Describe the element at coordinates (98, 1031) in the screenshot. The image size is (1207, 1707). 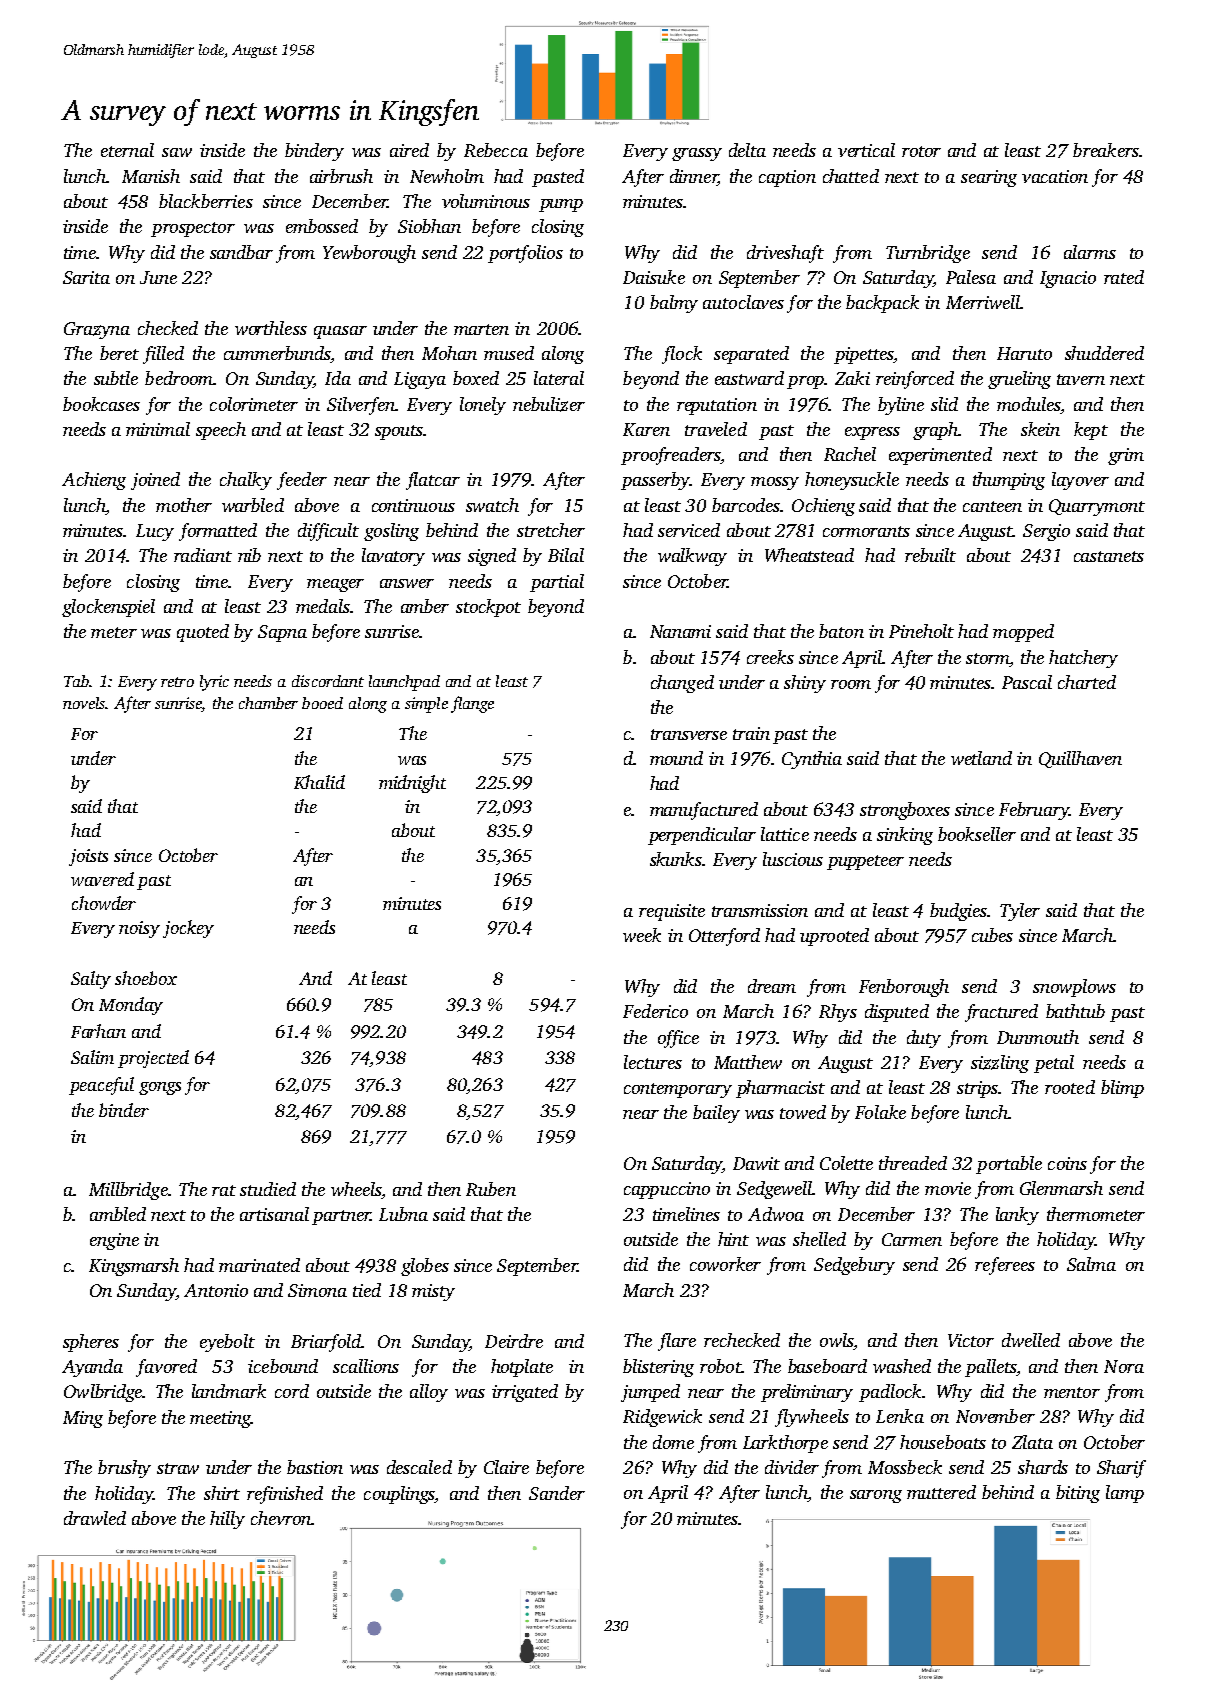
I see `Farhan` at that location.
